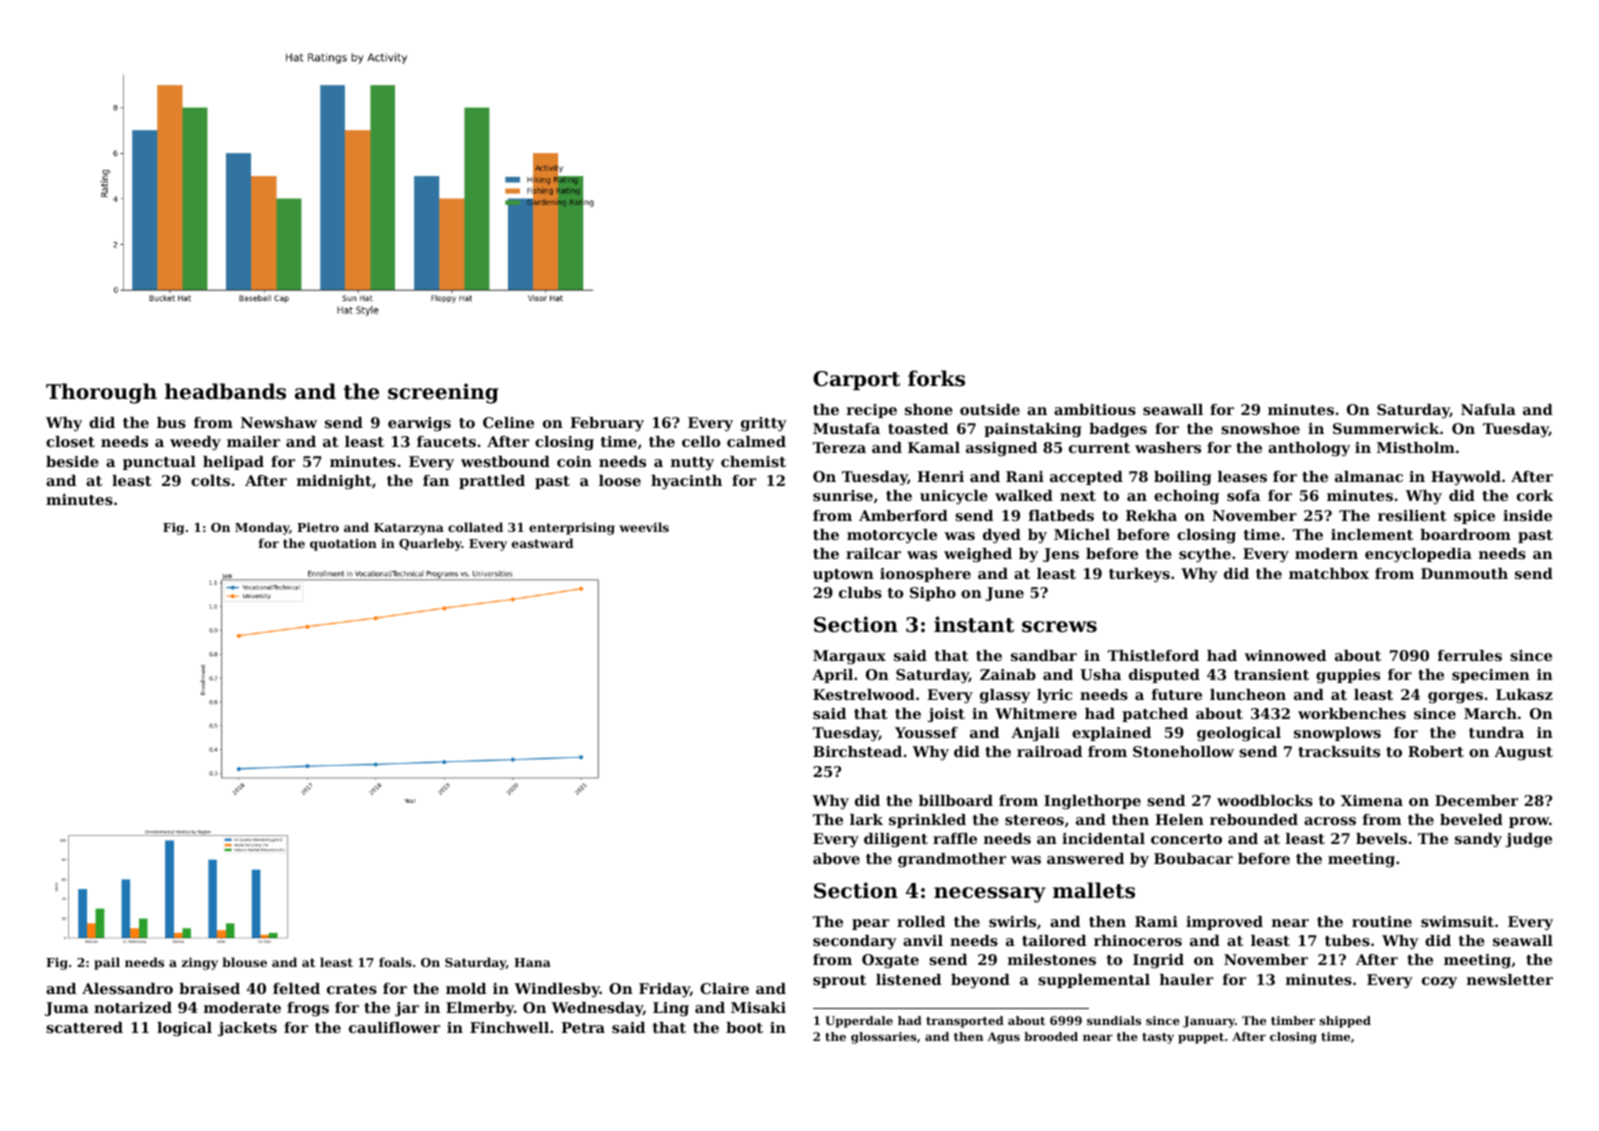  I want to click on encyclopedia, so click(1418, 555).
